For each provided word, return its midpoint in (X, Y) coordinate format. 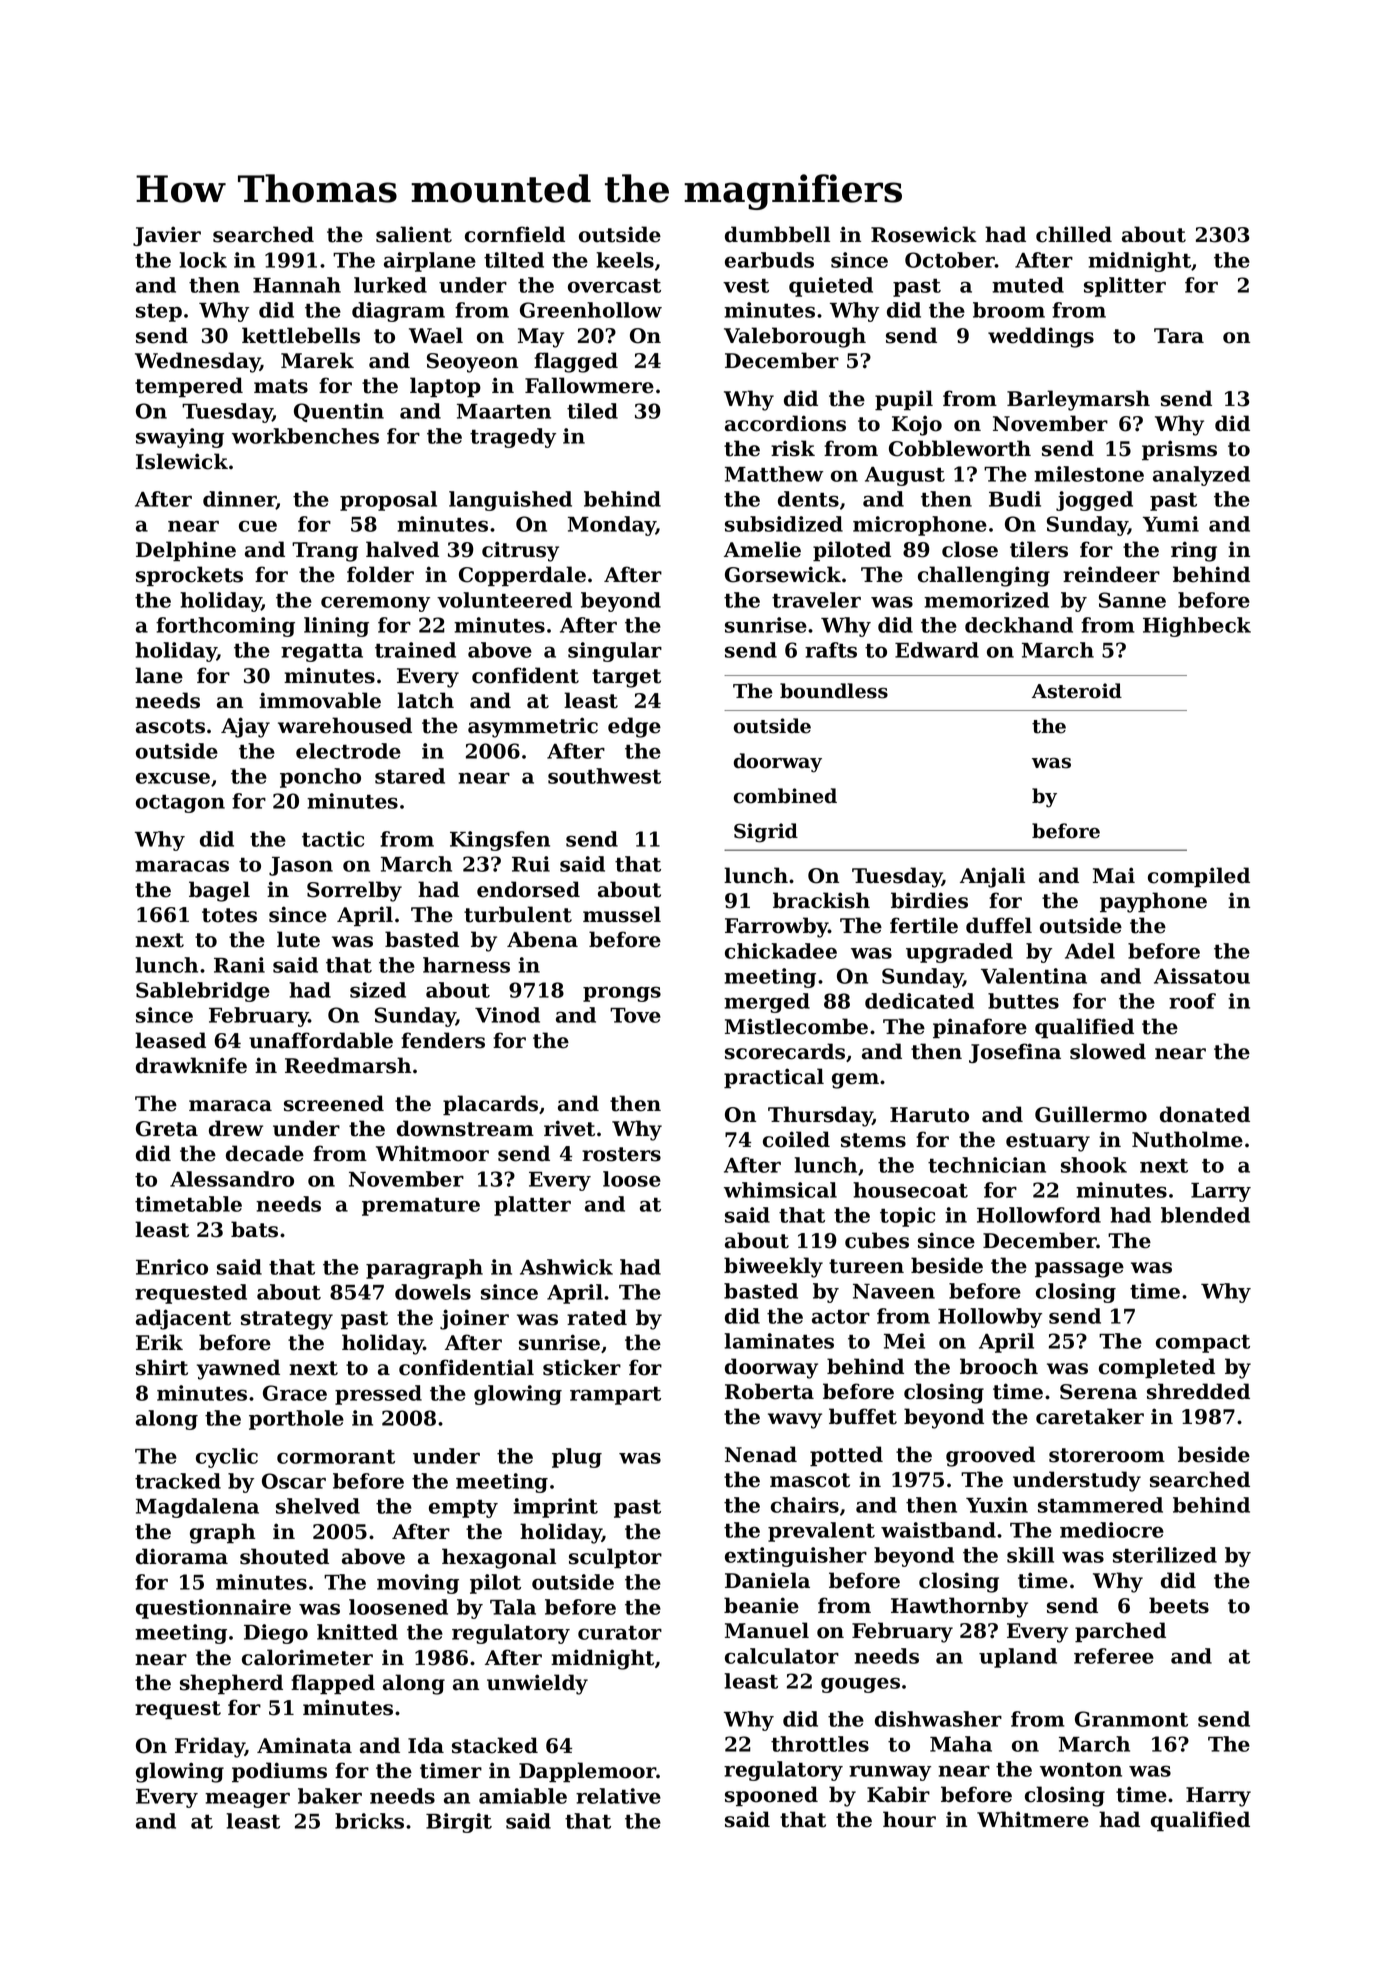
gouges (860, 1685)
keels (625, 260)
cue (258, 526)
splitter (1125, 287)
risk (793, 448)
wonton (1081, 1770)
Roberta (769, 1391)
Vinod (507, 1015)
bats (254, 1229)
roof (1192, 1001)
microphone (920, 526)
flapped (333, 1684)
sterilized (1165, 1555)
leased (170, 1040)
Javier (167, 236)
